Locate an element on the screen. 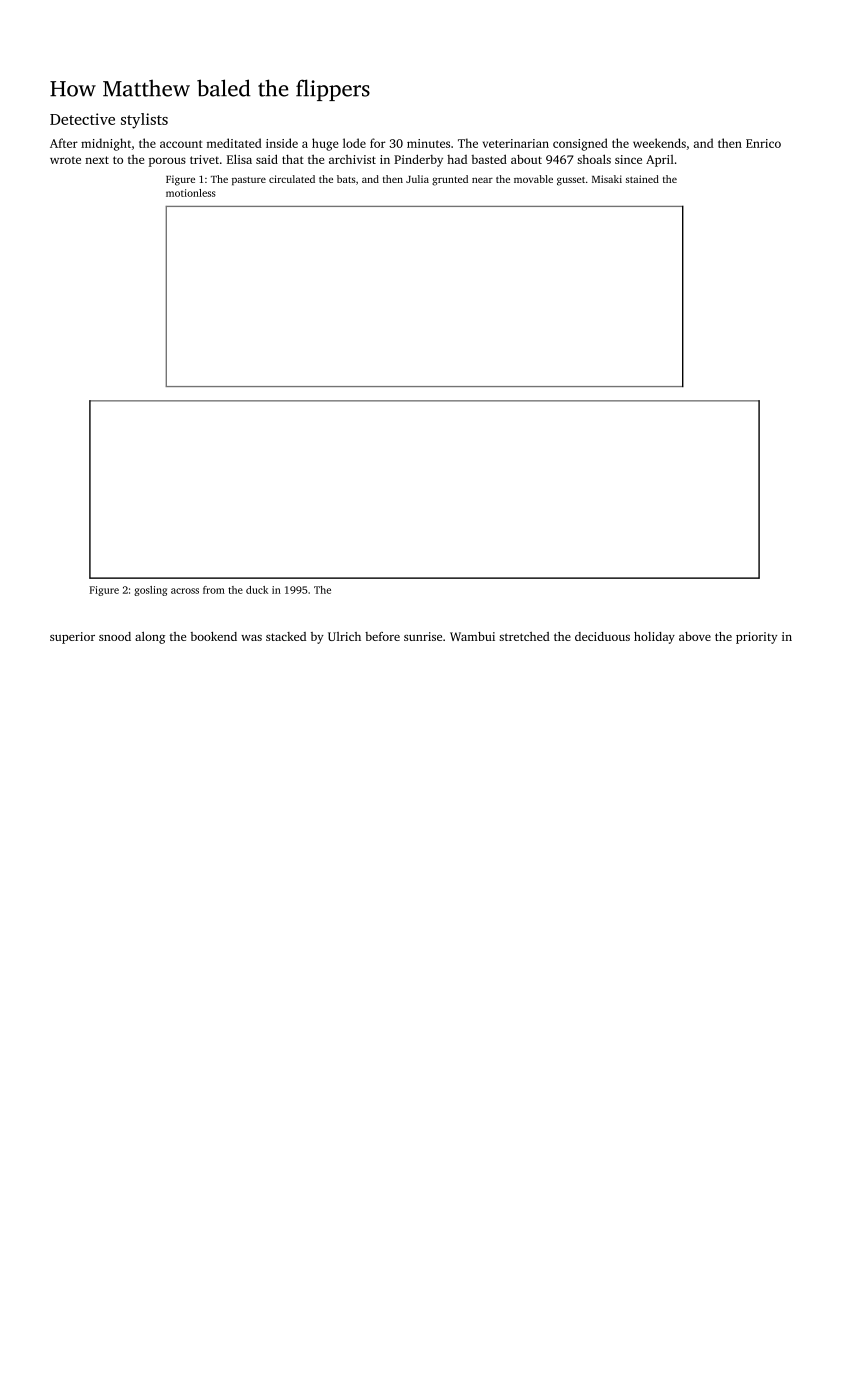  gosling is located at coordinates (150, 591).
